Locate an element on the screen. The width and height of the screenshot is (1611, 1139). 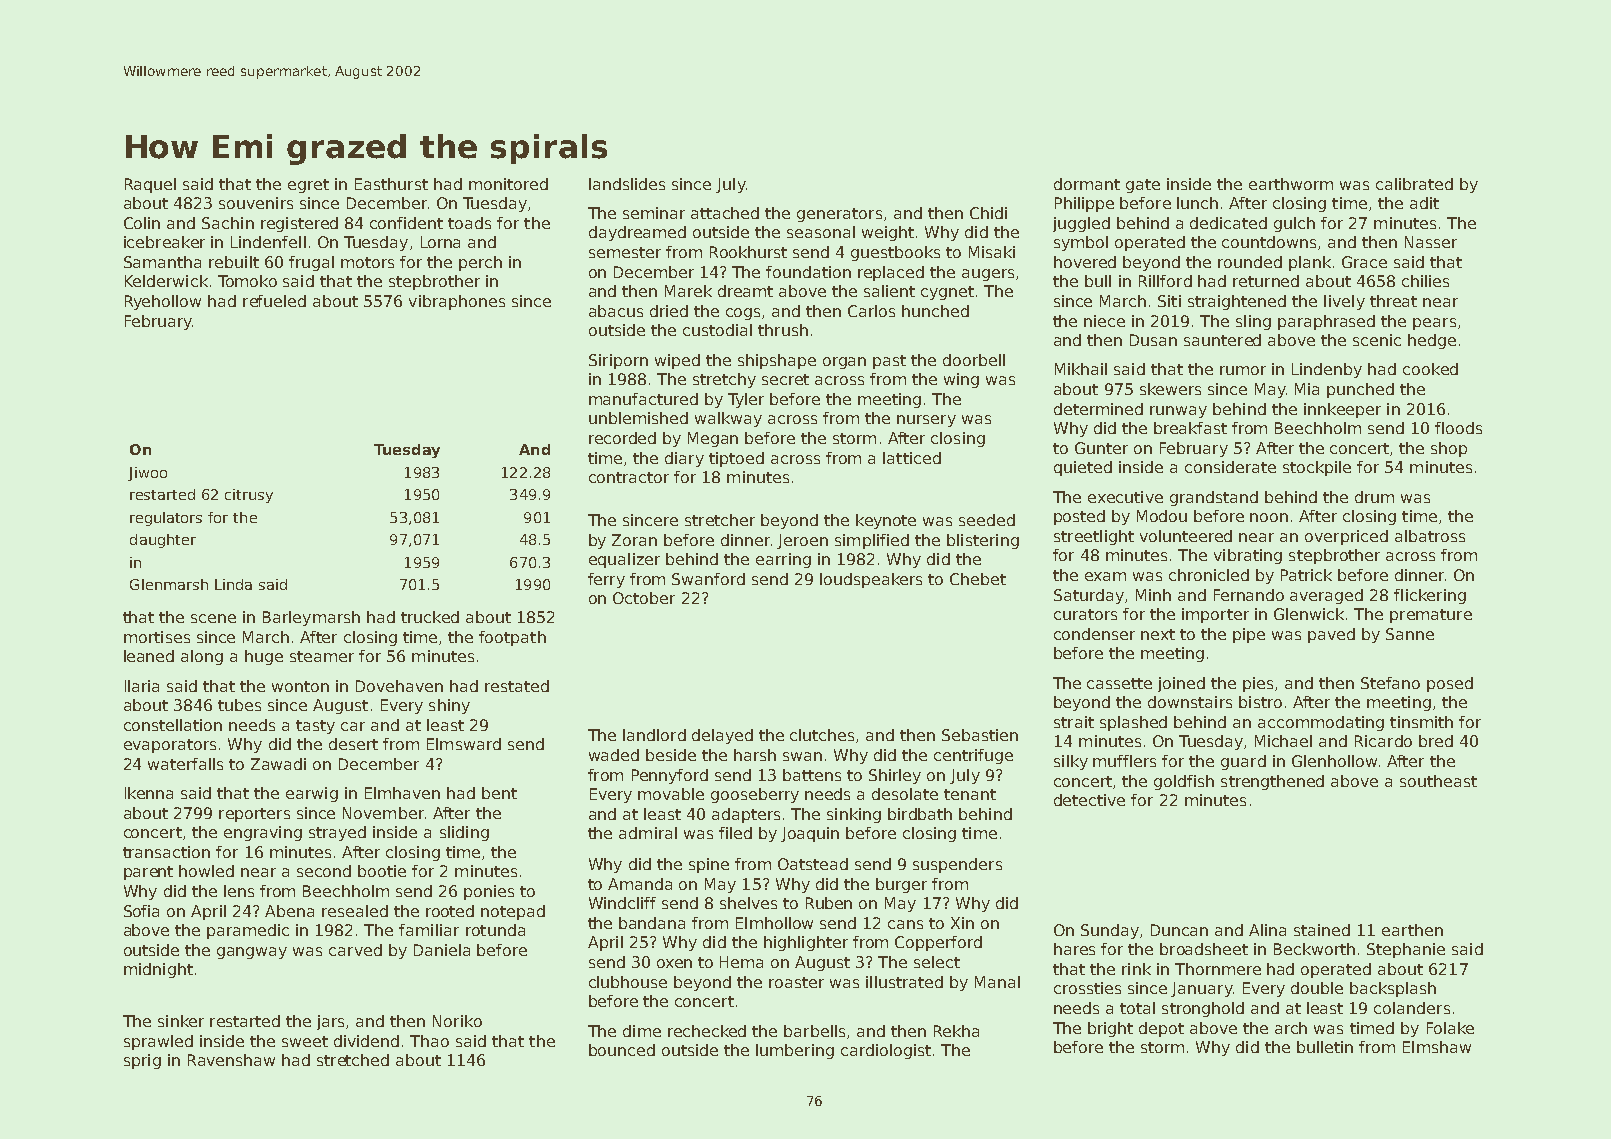
landslides is located at coordinates (627, 184).
